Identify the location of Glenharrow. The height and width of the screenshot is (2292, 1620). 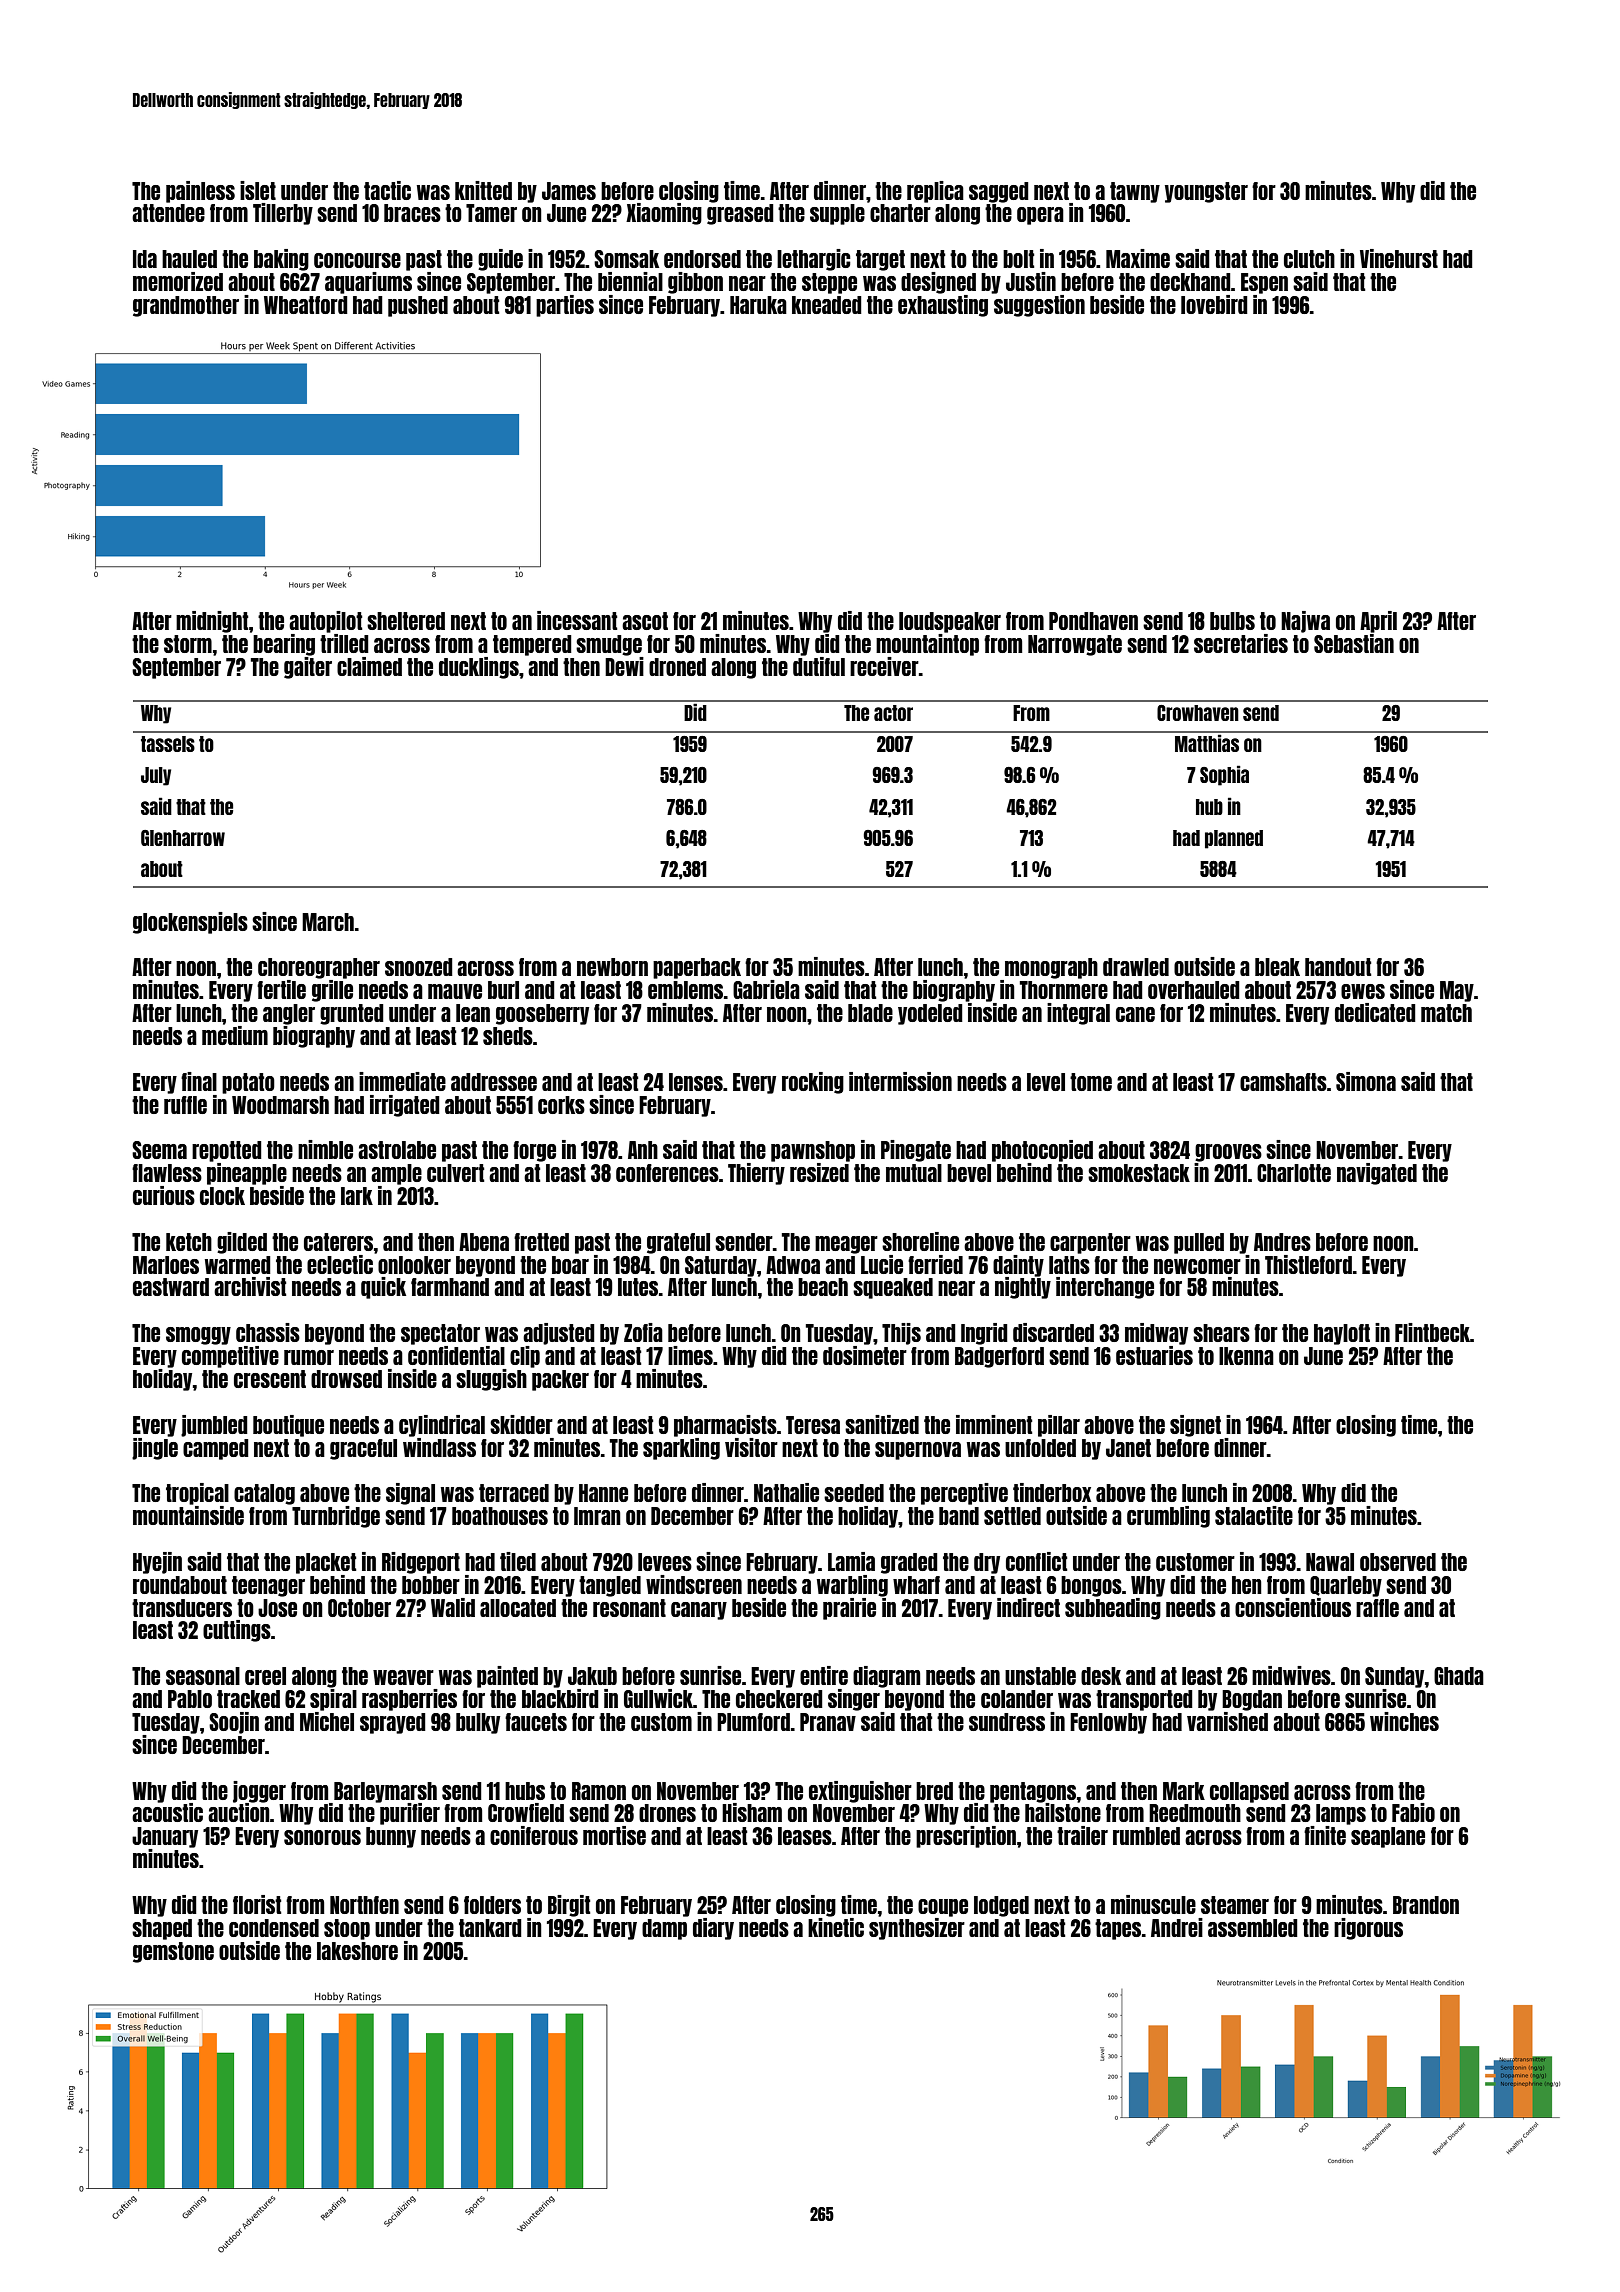
(183, 838).
